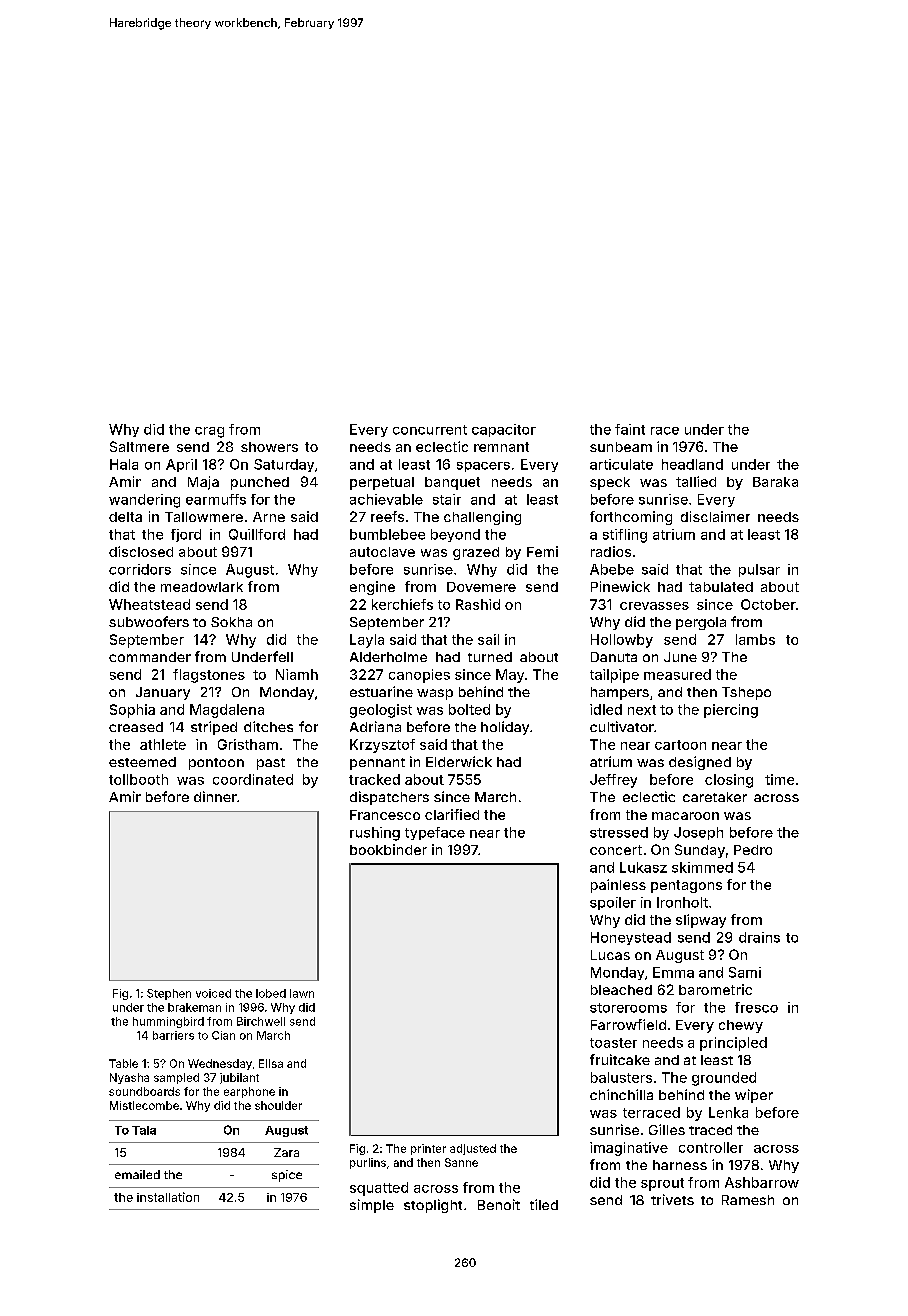  What do you see at coordinates (286, 1152) in the image?
I see `Zara` at bounding box center [286, 1152].
